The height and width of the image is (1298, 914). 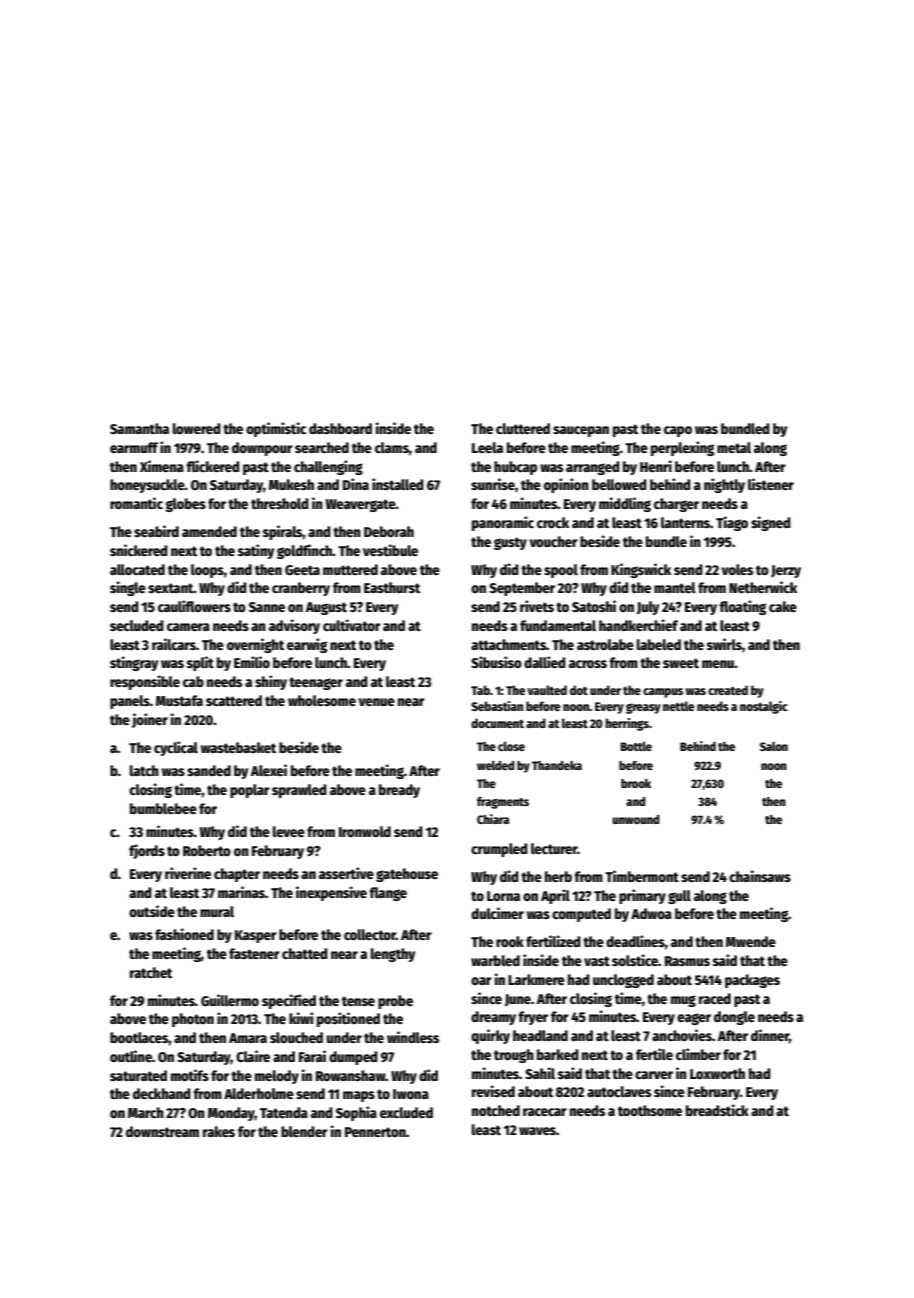 I want to click on sprawled, so click(x=299, y=791).
